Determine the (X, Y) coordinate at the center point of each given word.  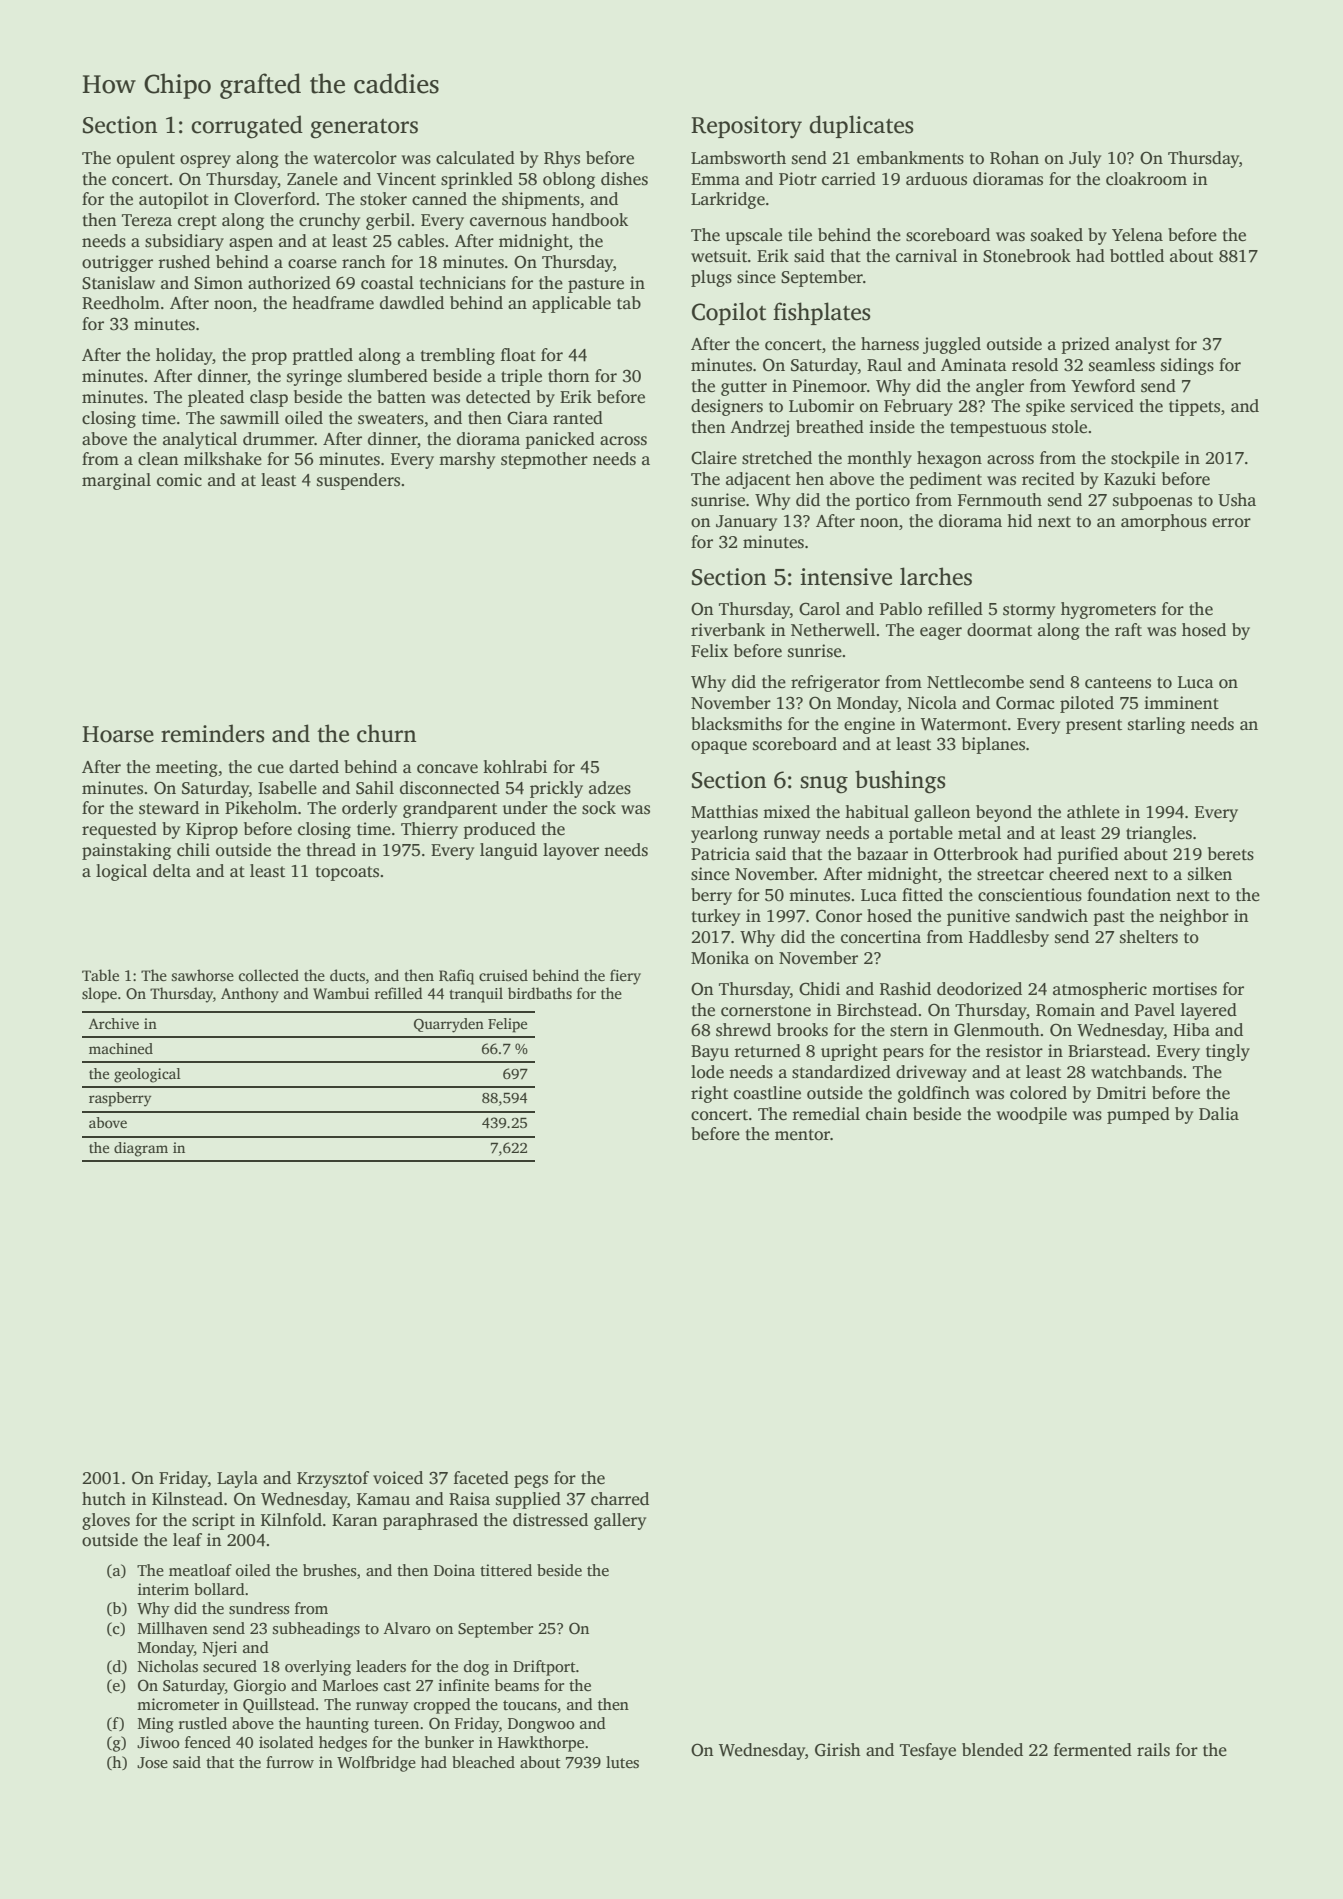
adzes (610, 788)
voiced (398, 1478)
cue (271, 769)
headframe (333, 303)
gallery (620, 1521)
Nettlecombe (975, 682)
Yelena (1137, 235)
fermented (1093, 1750)
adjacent (758, 480)
